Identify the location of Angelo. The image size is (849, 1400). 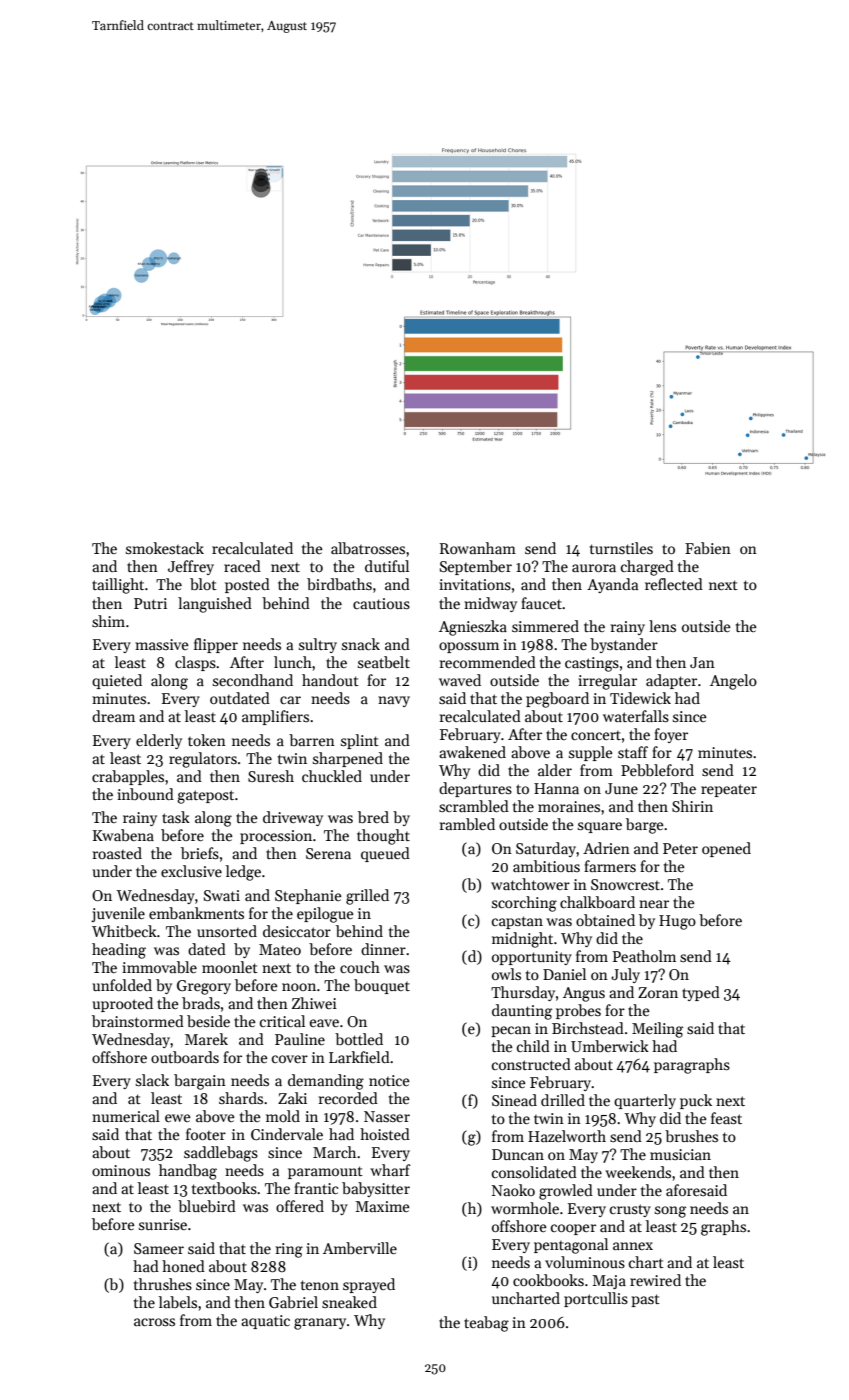
(733, 682).
